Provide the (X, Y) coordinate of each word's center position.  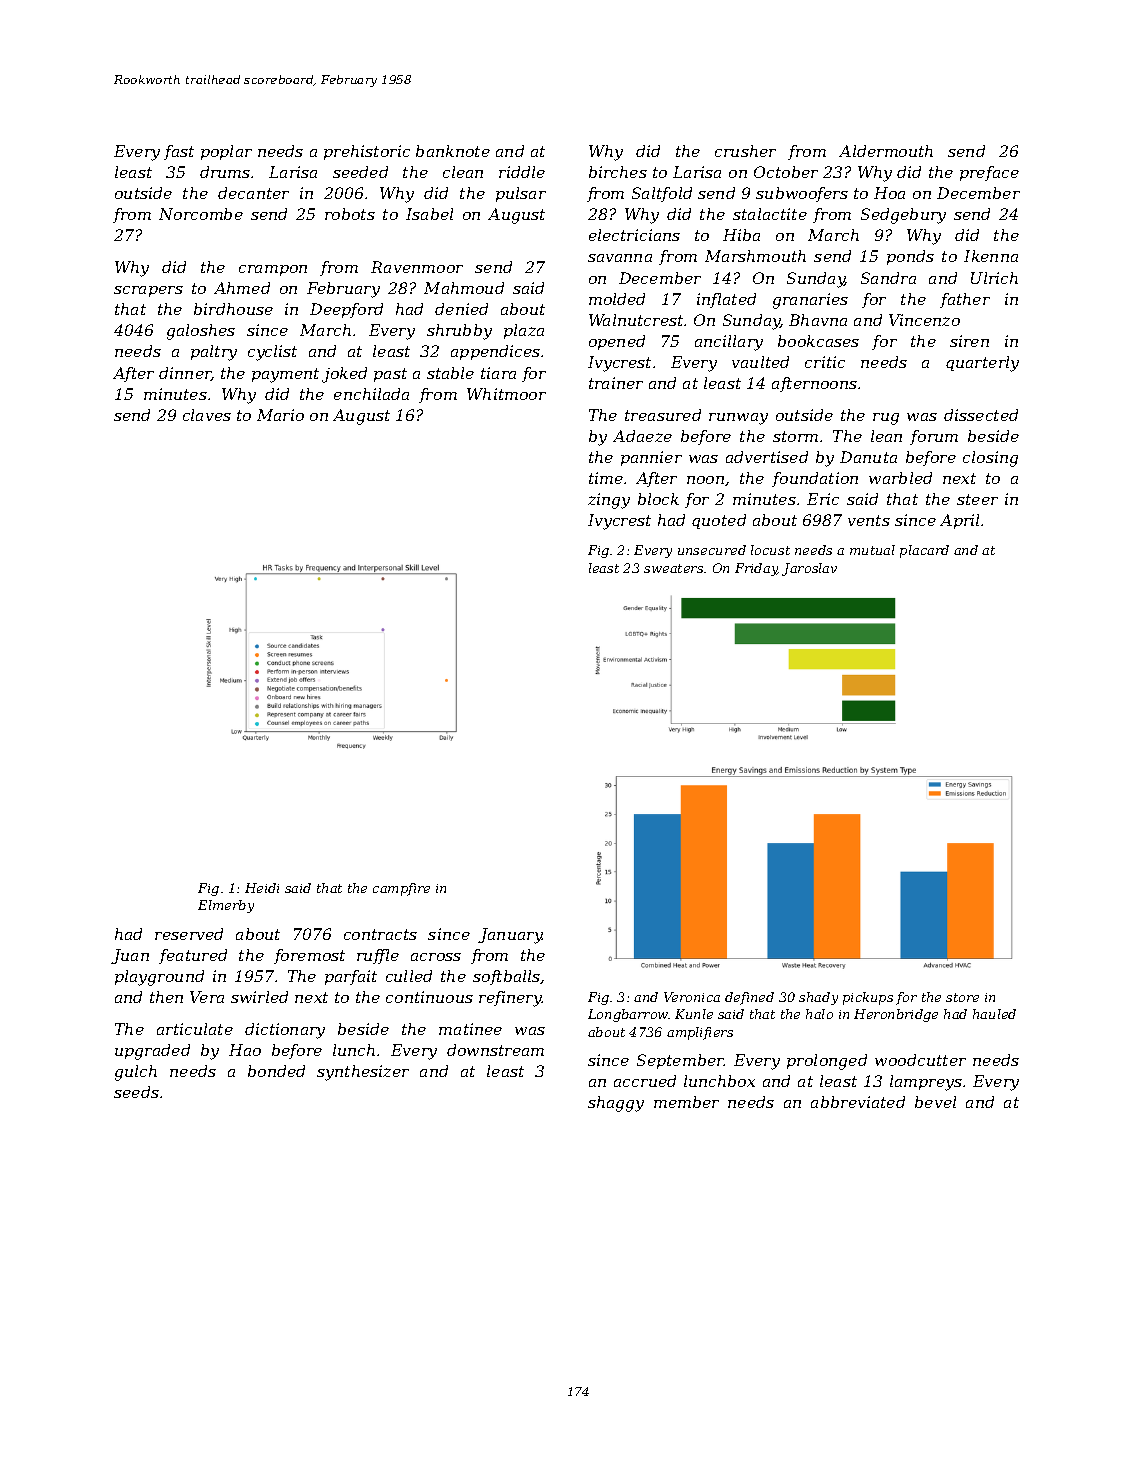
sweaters (673, 568)
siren (969, 341)
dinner (185, 374)
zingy (609, 501)
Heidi (262, 888)
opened (617, 342)
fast (179, 152)
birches (618, 172)
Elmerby (226, 906)
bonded (276, 1071)
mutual (872, 550)
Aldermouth (886, 151)
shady (818, 998)
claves (207, 415)
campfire (401, 889)
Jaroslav (809, 569)
